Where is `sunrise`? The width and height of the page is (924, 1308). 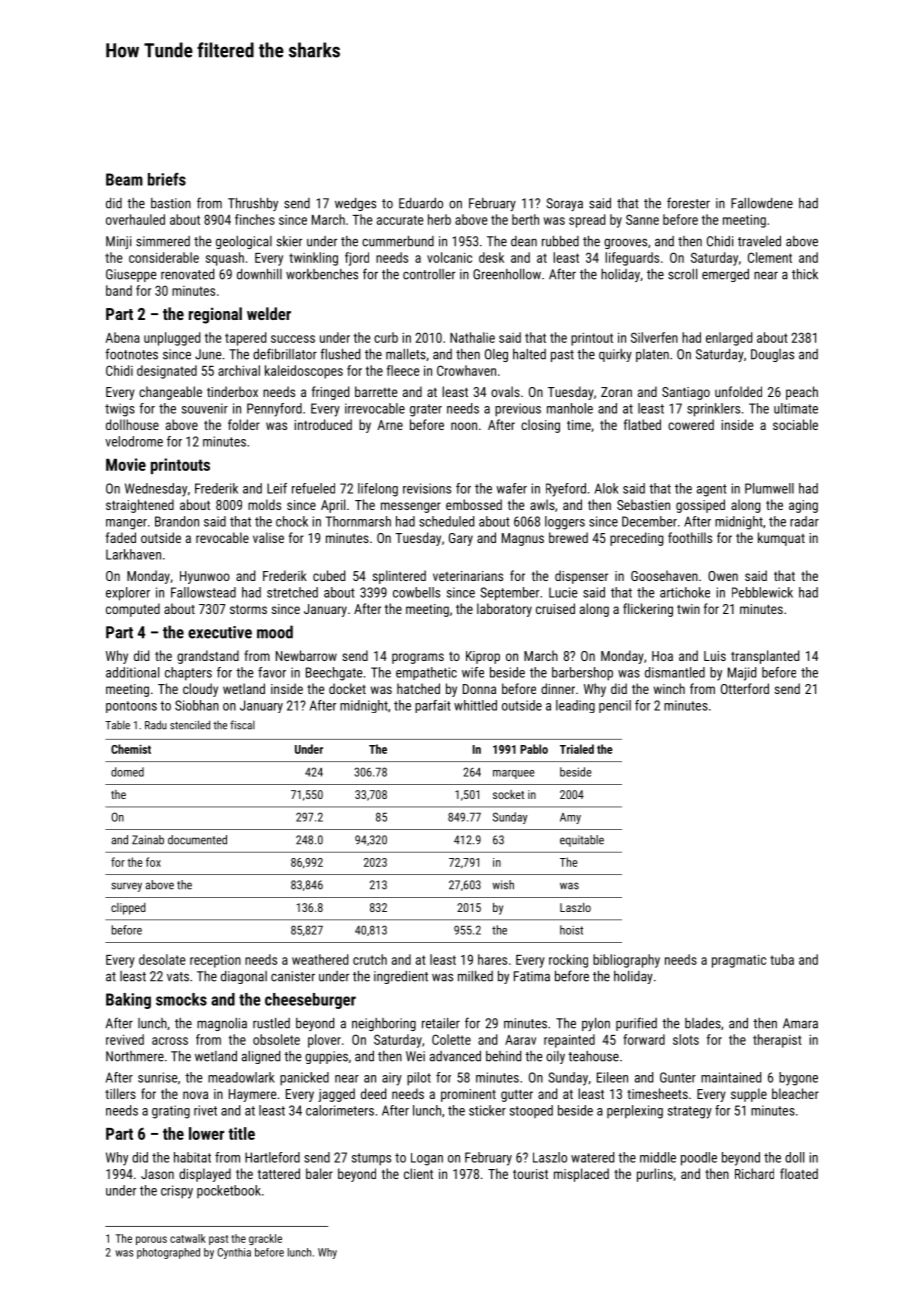 sunrise is located at coordinates (157, 1077).
